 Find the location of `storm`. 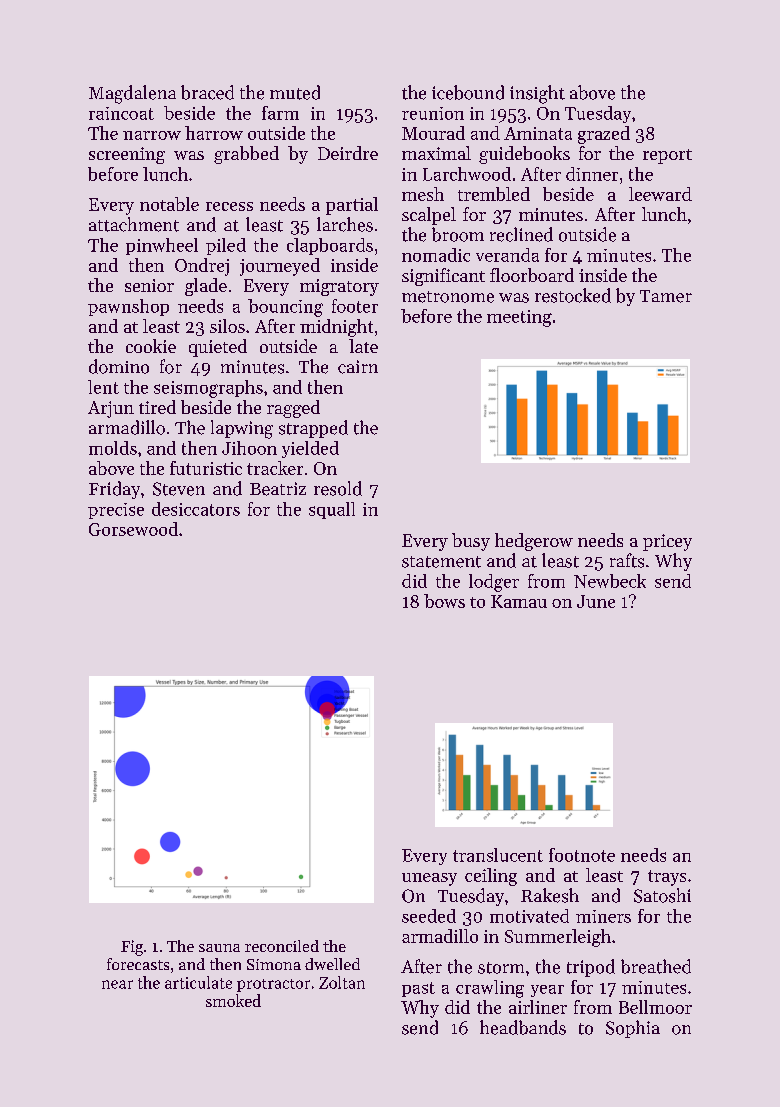

storm is located at coordinates (501, 968).
